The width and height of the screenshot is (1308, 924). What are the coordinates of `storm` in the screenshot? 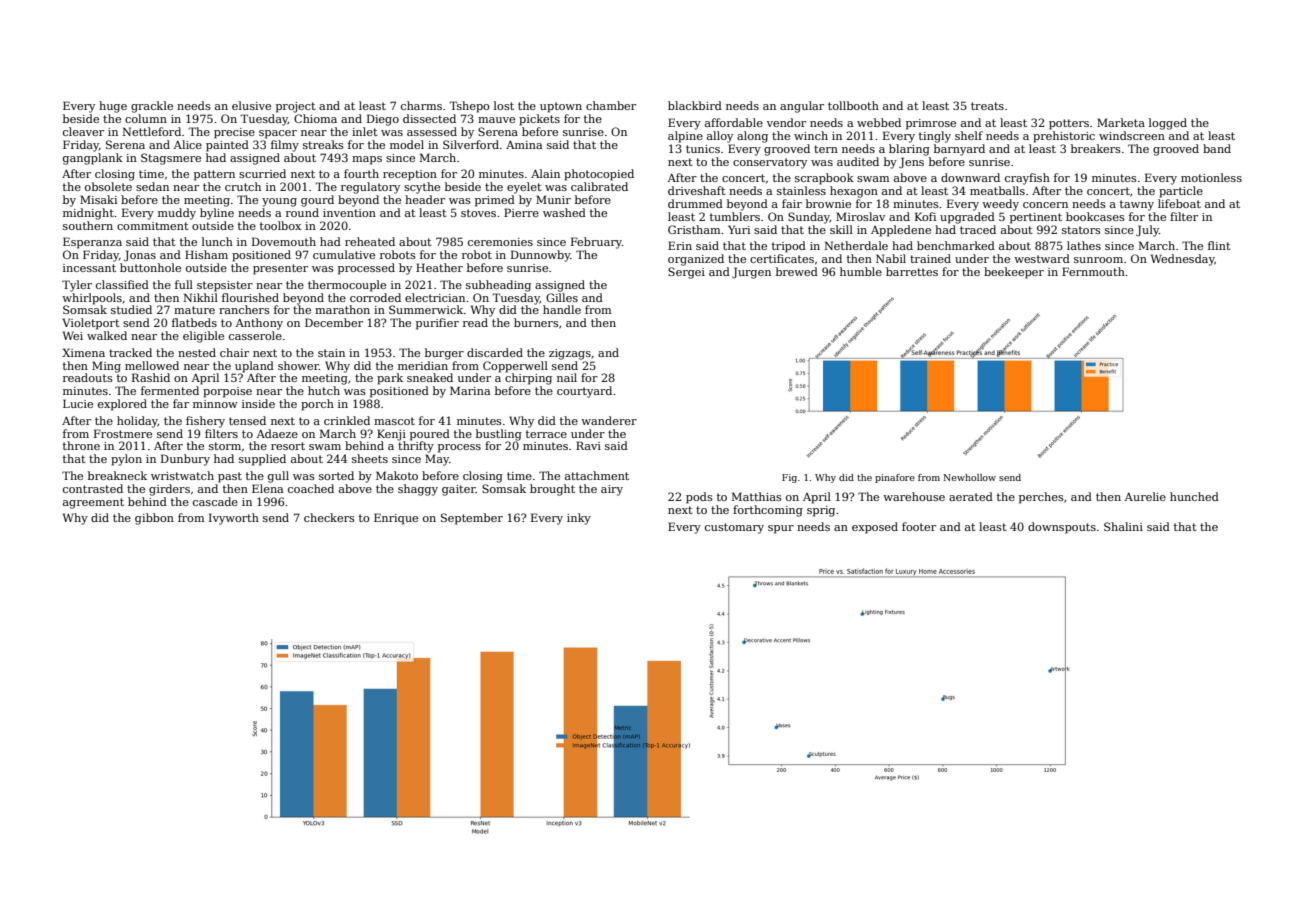 It's located at (225, 446).
